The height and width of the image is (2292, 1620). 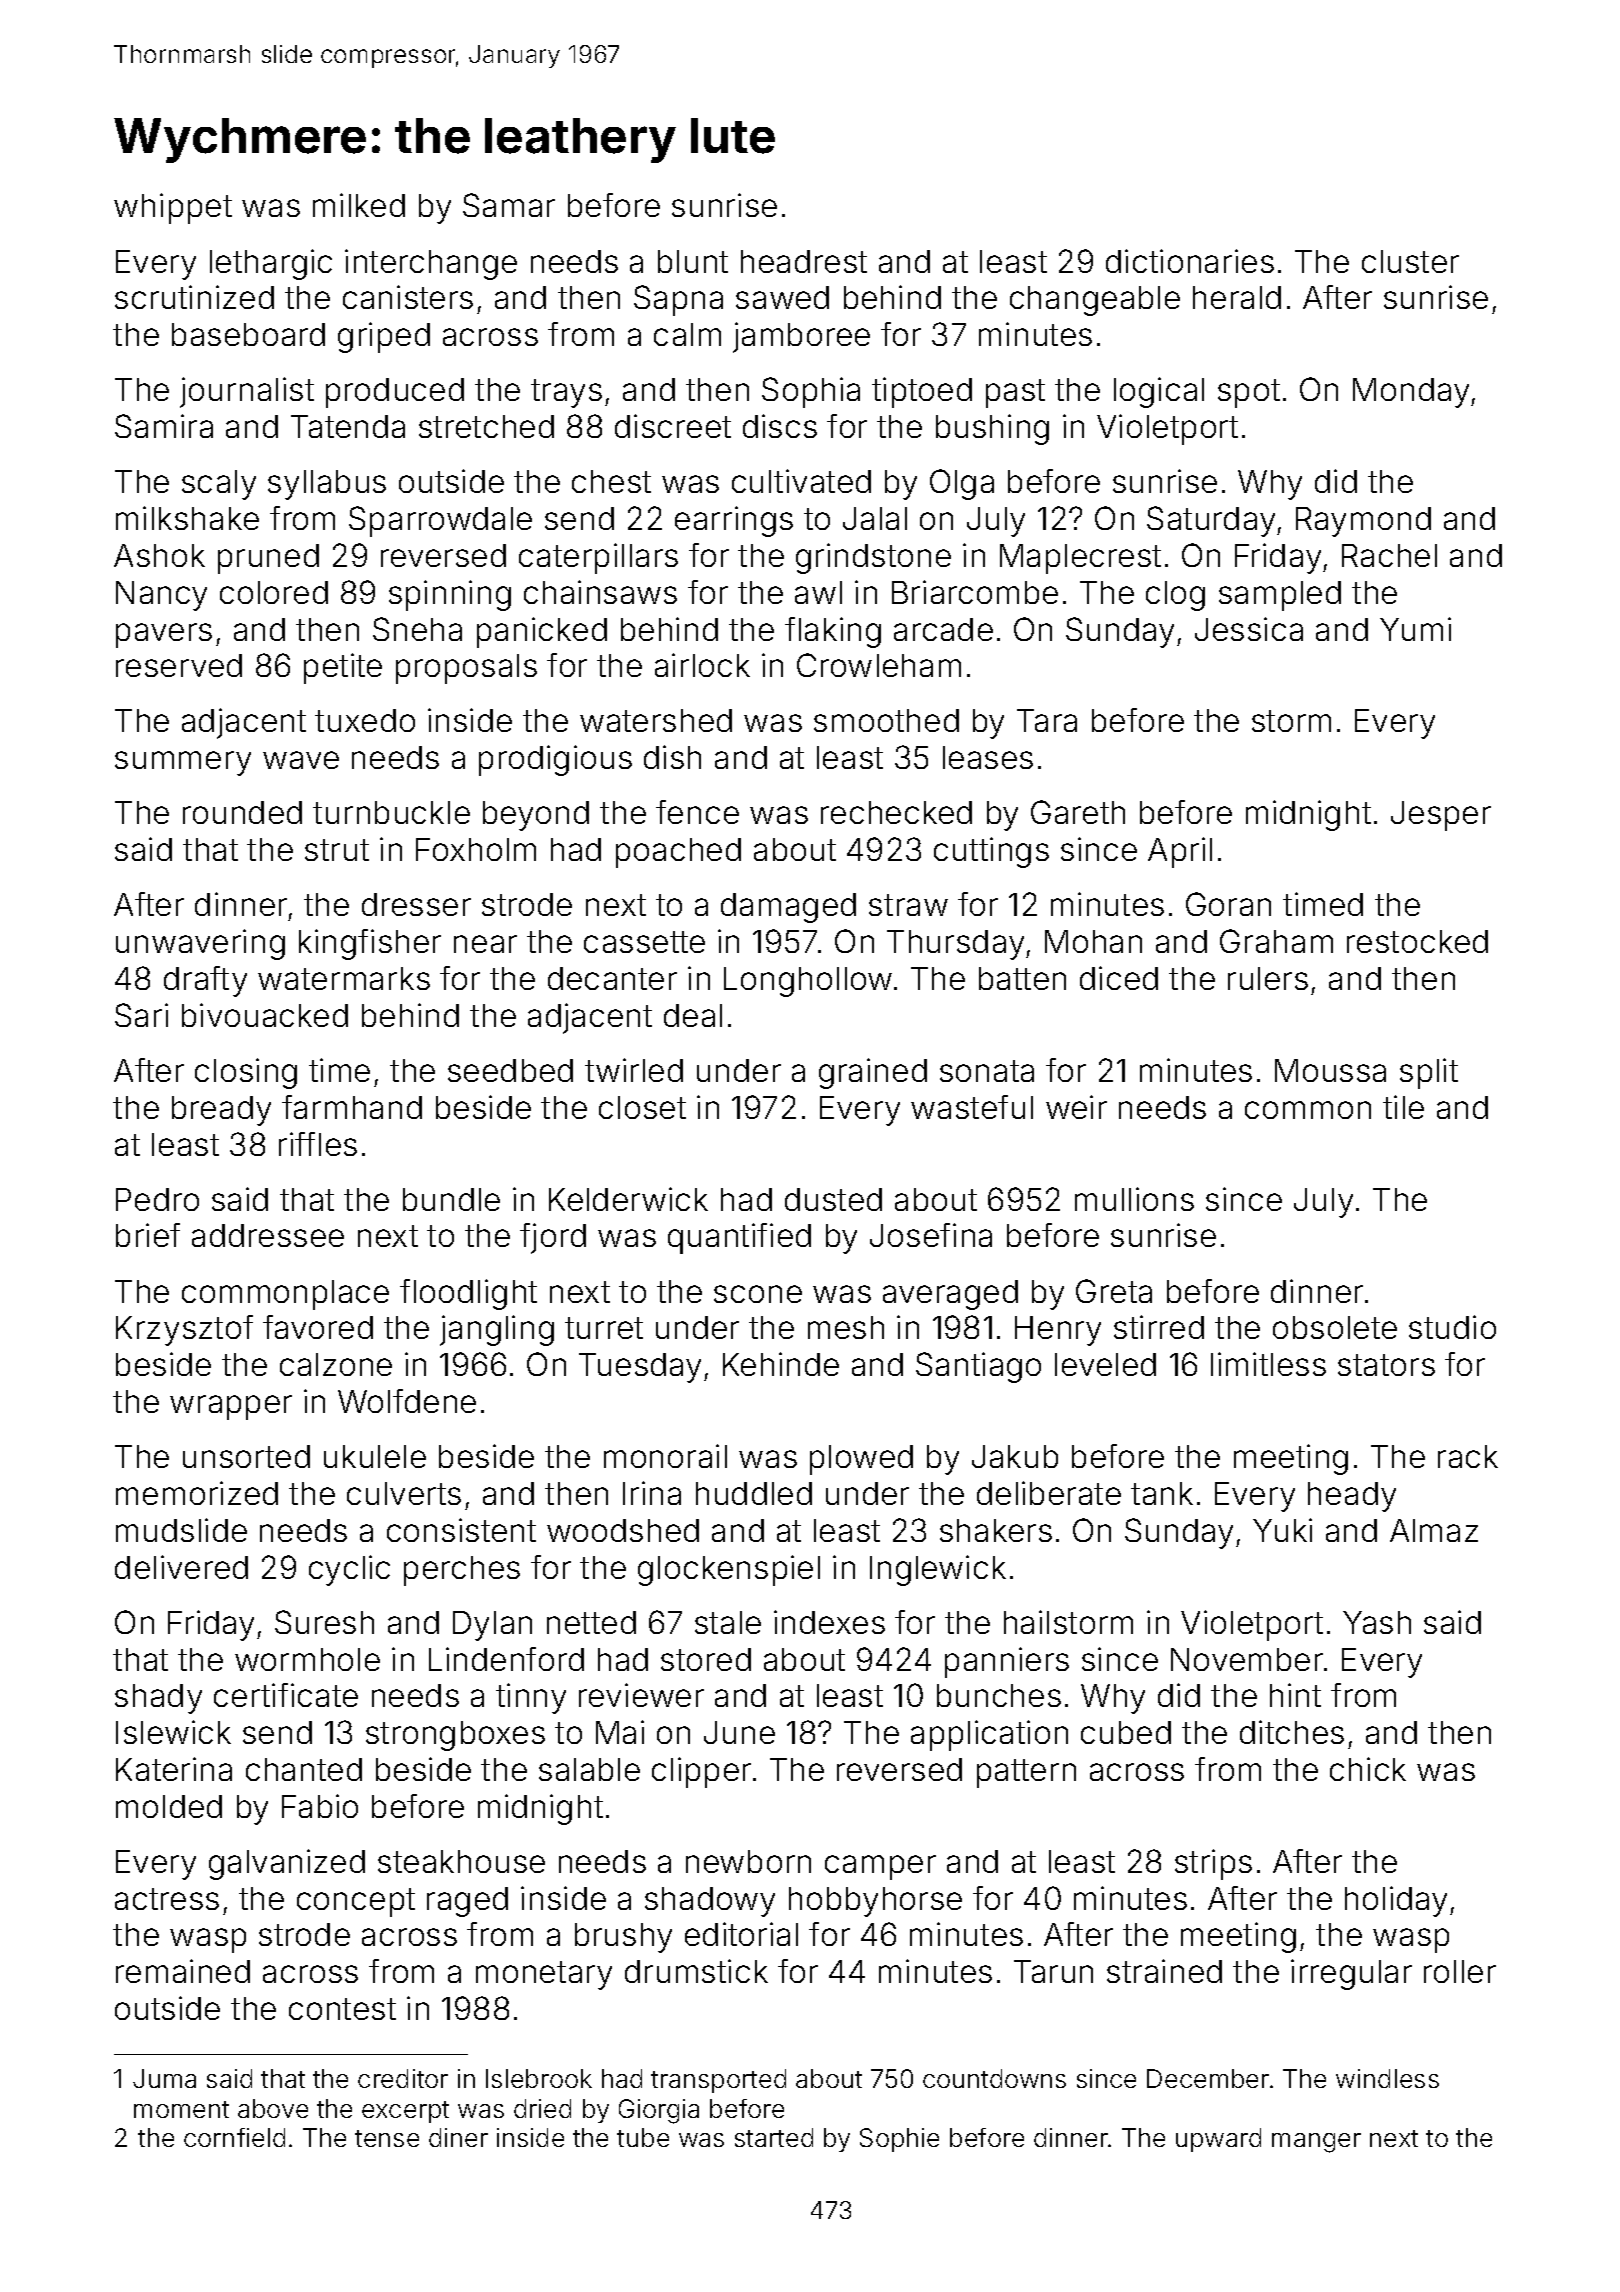 I want to click on mesh, so click(x=846, y=1327).
